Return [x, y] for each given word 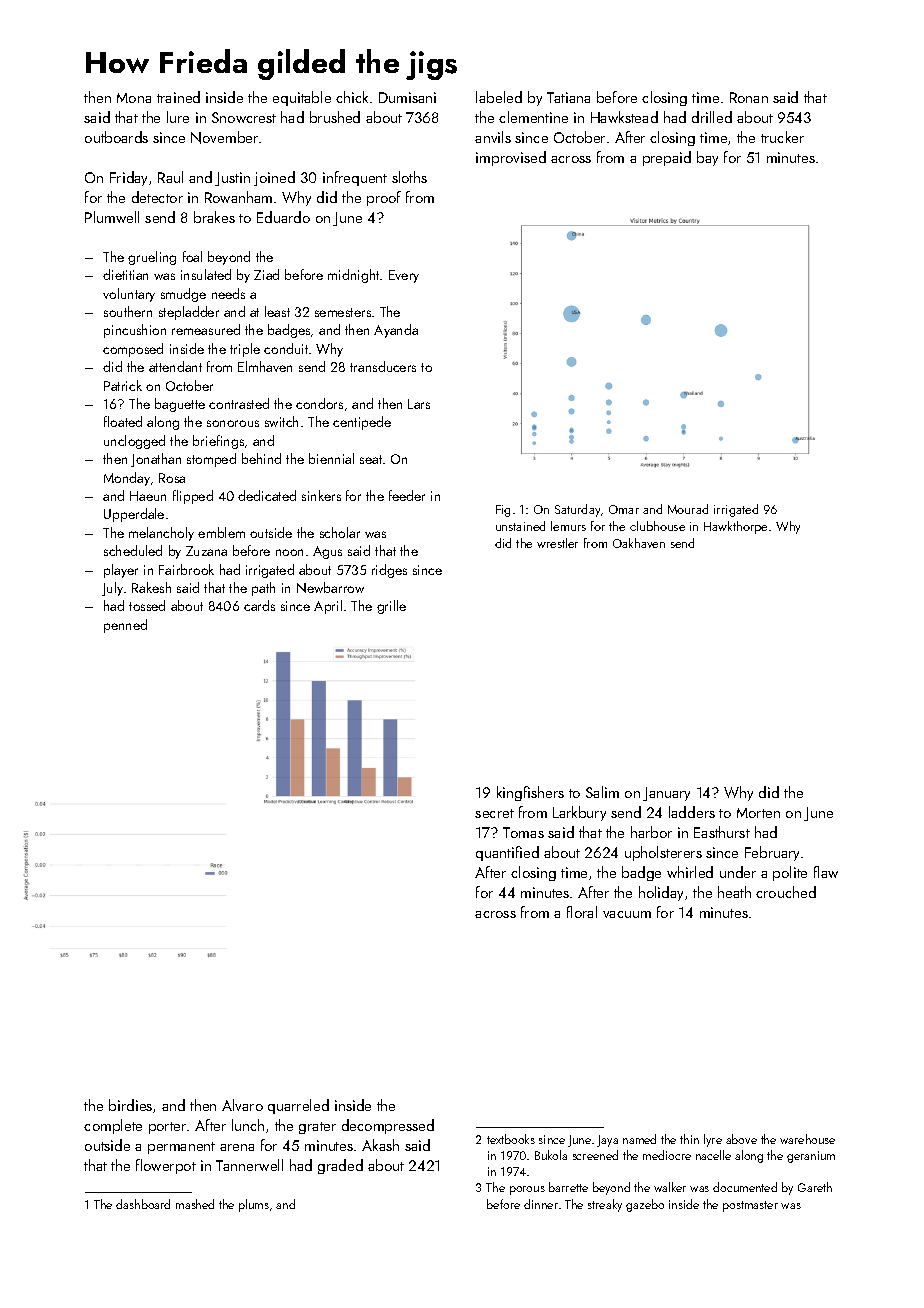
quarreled [298, 1106]
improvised [511, 158]
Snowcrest [244, 117]
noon [289, 552]
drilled [712, 117]
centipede [362, 423]
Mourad [688, 509]
